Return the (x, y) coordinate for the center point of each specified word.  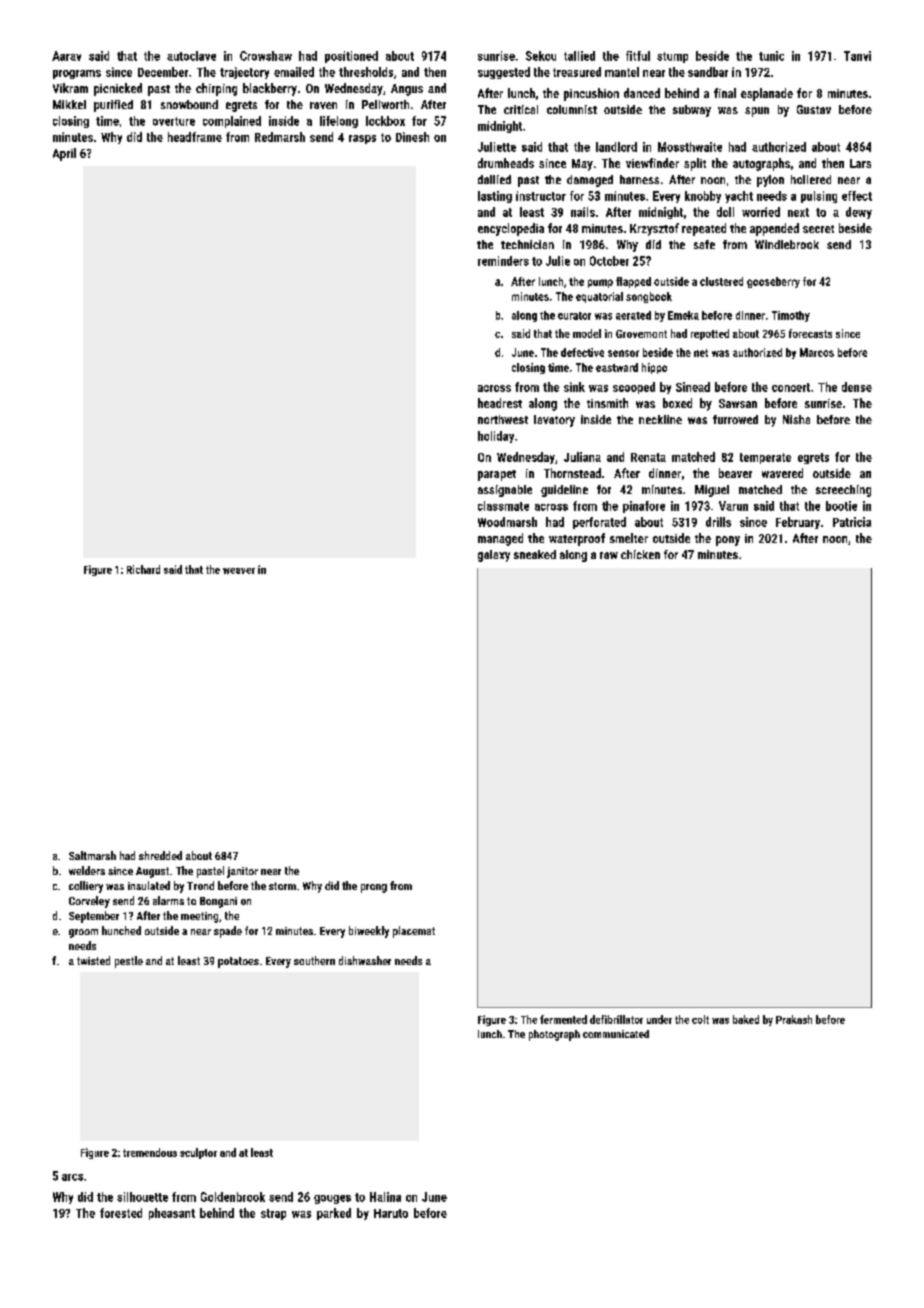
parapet (497, 475)
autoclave (191, 56)
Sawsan (738, 403)
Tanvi (857, 56)
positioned (351, 57)
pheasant (172, 1214)
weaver (239, 571)
